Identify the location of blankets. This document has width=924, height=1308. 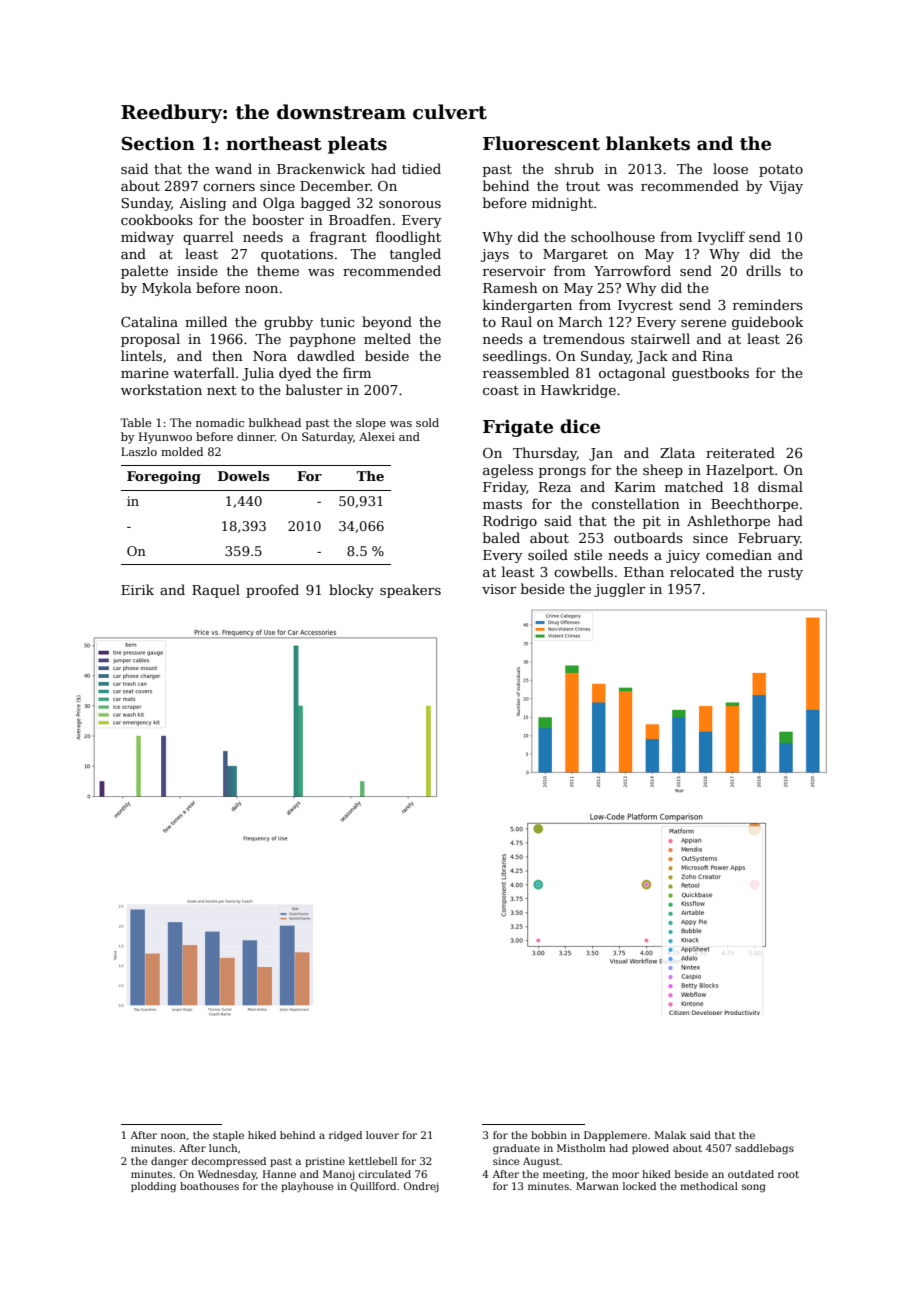
(648, 143).
